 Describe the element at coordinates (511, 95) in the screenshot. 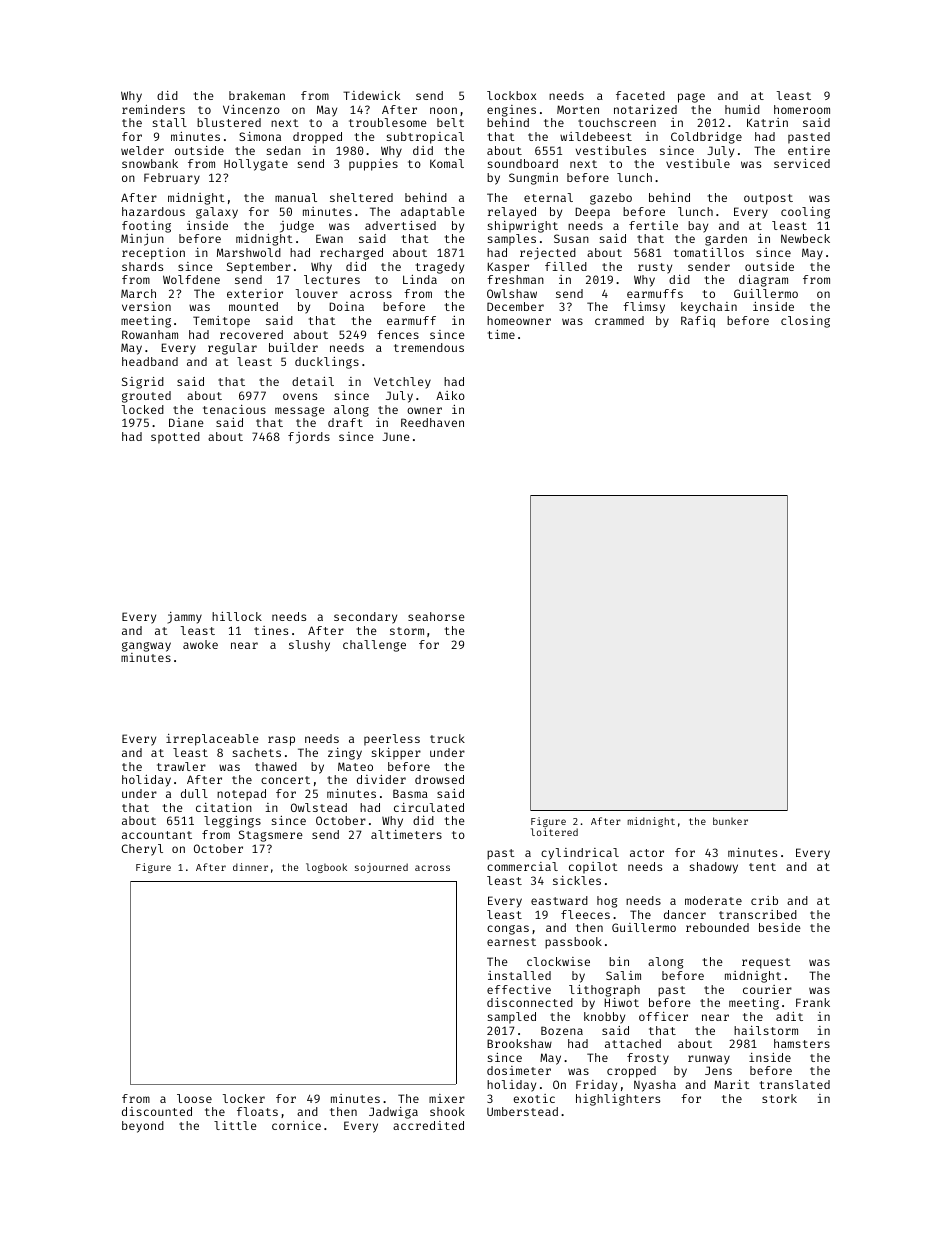

I see `lockbox` at that location.
